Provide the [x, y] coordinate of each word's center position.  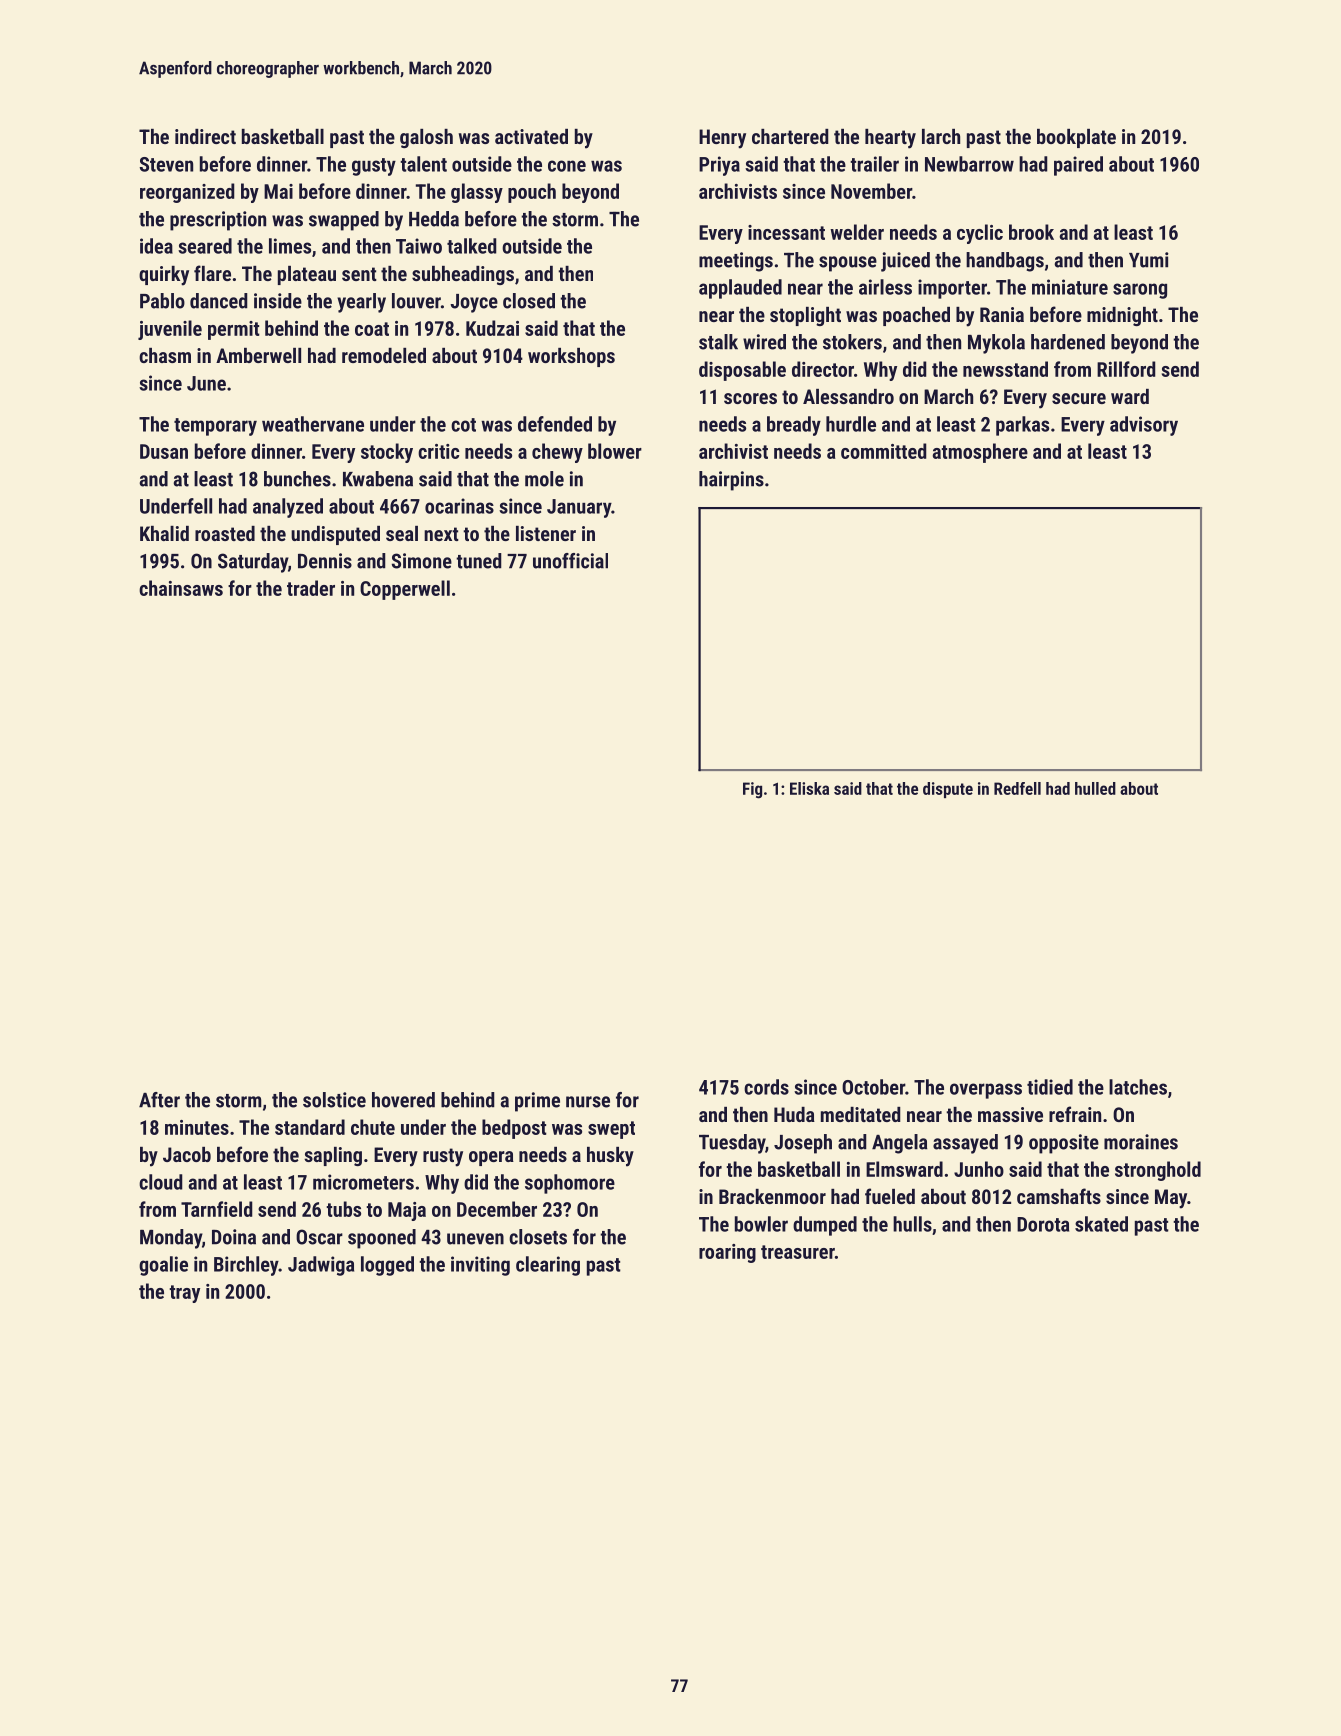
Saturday [253, 563]
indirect [205, 136]
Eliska [809, 788]
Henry [722, 139]
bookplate [1076, 138]
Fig [752, 790]
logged [387, 1266]
